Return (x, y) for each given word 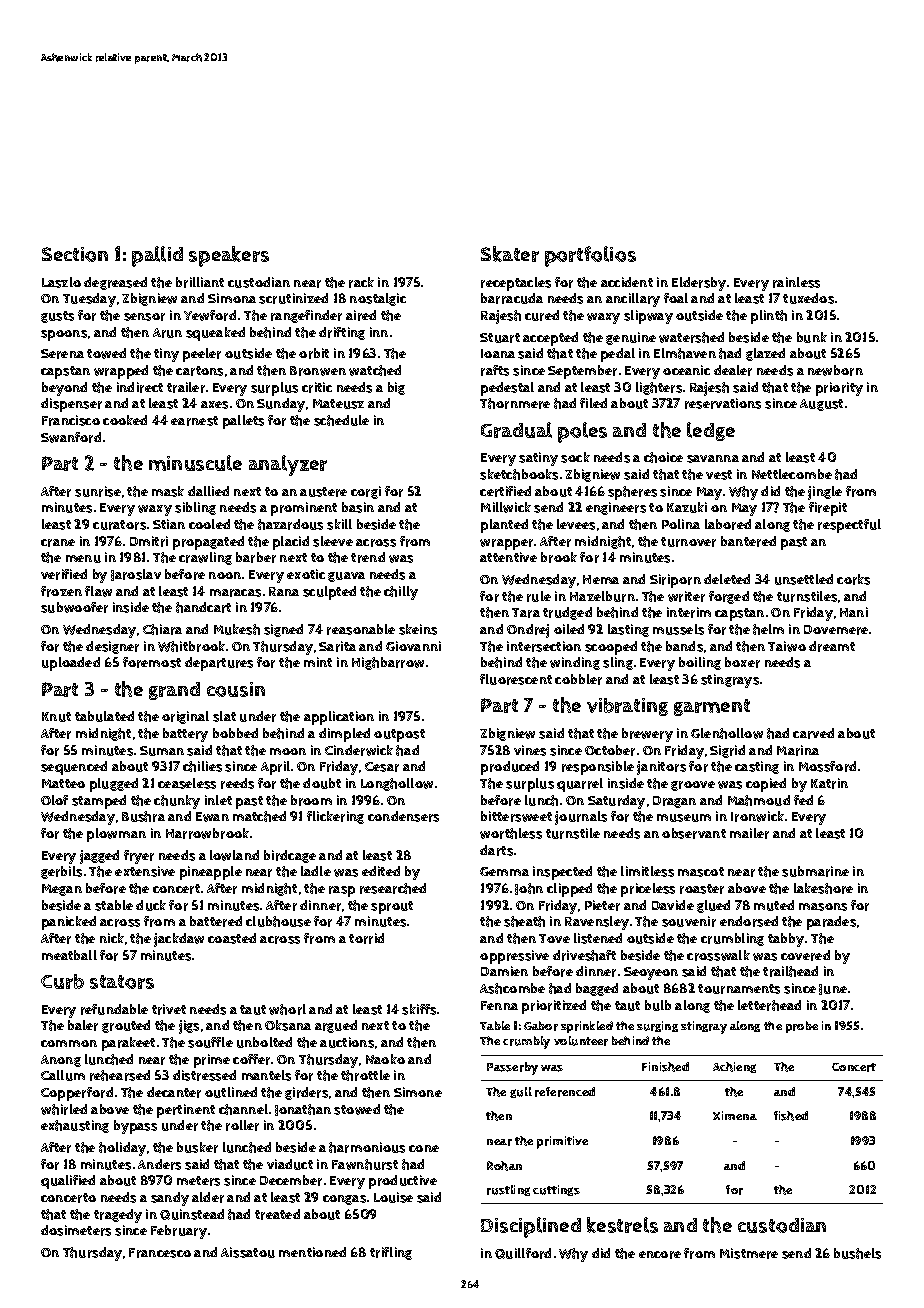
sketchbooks (519, 474)
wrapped (121, 372)
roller (242, 1125)
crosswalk (718, 955)
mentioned (312, 1252)
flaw (98, 591)
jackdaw (179, 940)
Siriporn (675, 581)
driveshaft (584, 955)
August (821, 405)
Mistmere (749, 1253)
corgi (366, 492)
